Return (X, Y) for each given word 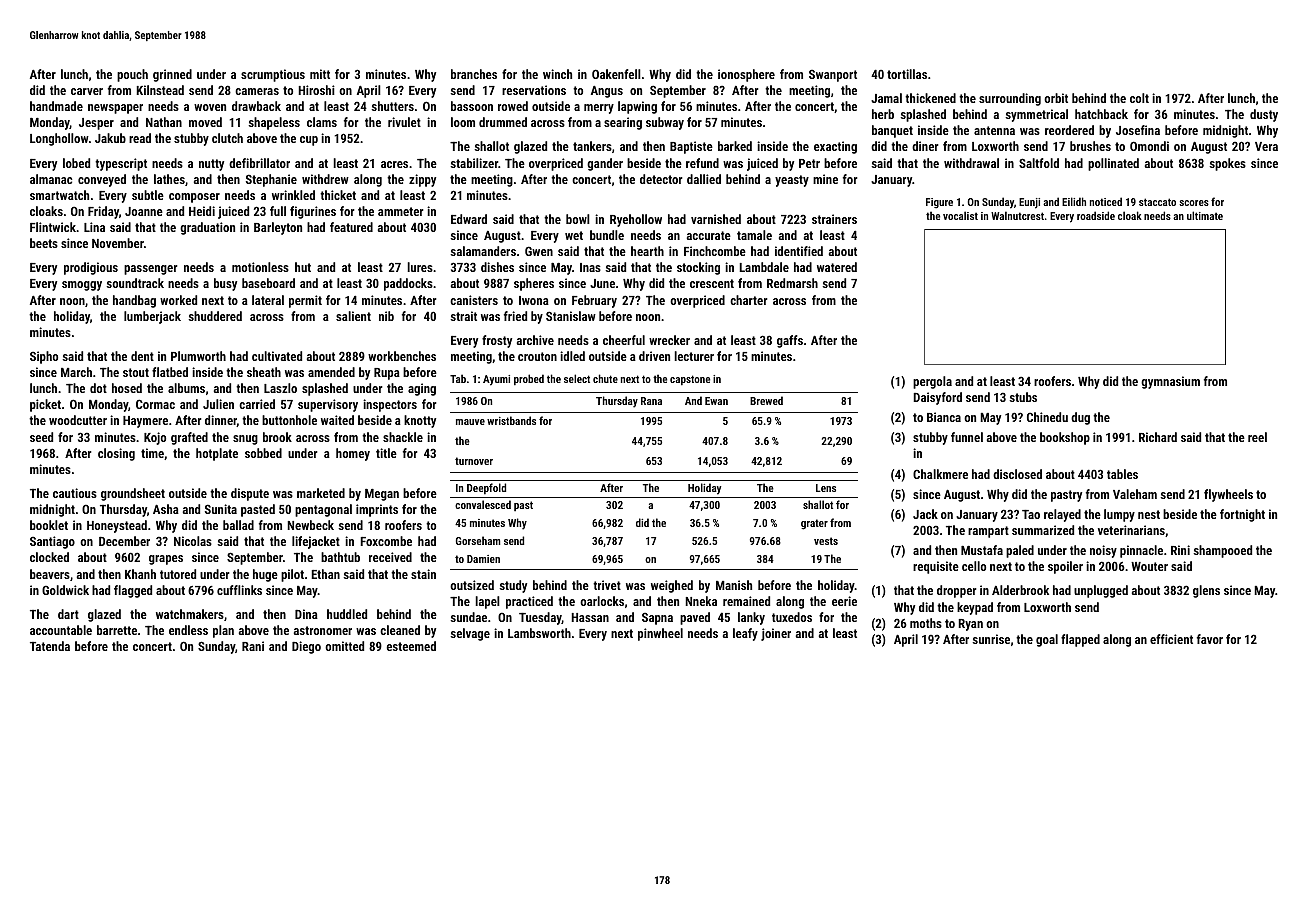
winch (557, 74)
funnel (967, 437)
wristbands (511, 420)
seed (41, 437)
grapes (166, 560)
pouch (132, 75)
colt (1139, 98)
